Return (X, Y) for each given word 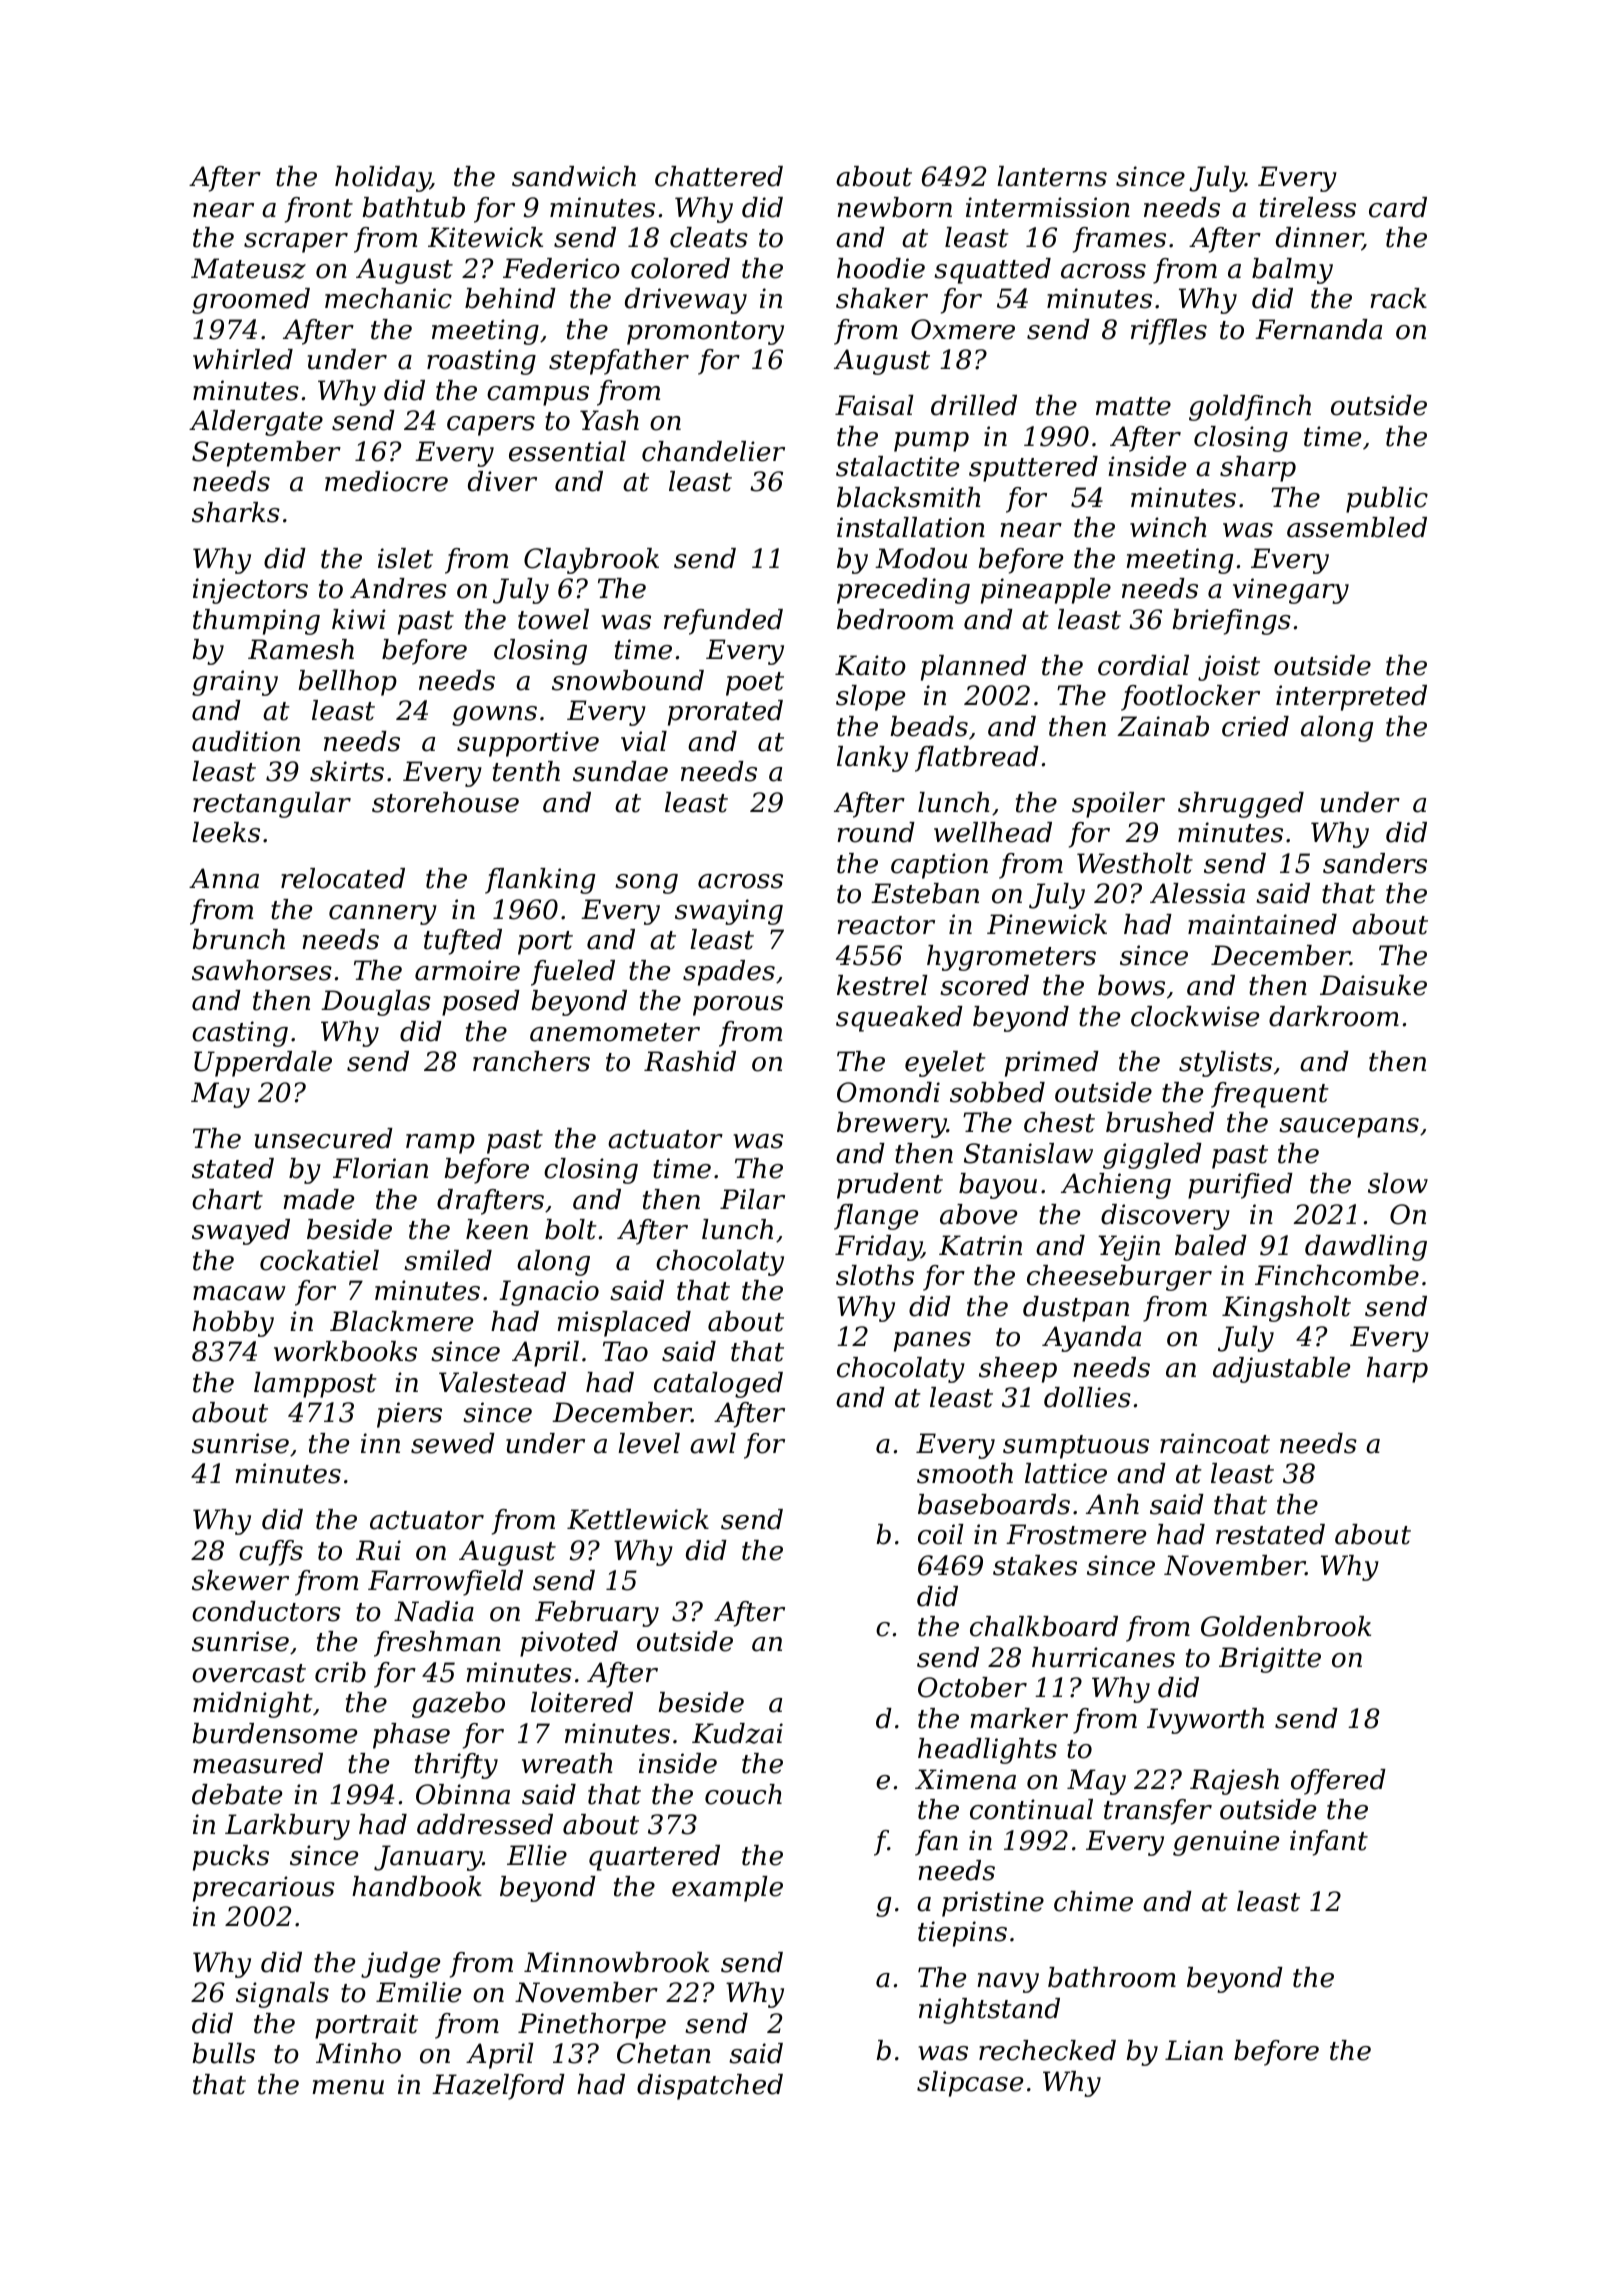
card (1398, 207)
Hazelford (498, 2087)
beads (929, 726)
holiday (383, 179)
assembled (1357, 527)
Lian (1194, 2050)
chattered (719, 176)
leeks (226, 832)
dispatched (710, 2087)
